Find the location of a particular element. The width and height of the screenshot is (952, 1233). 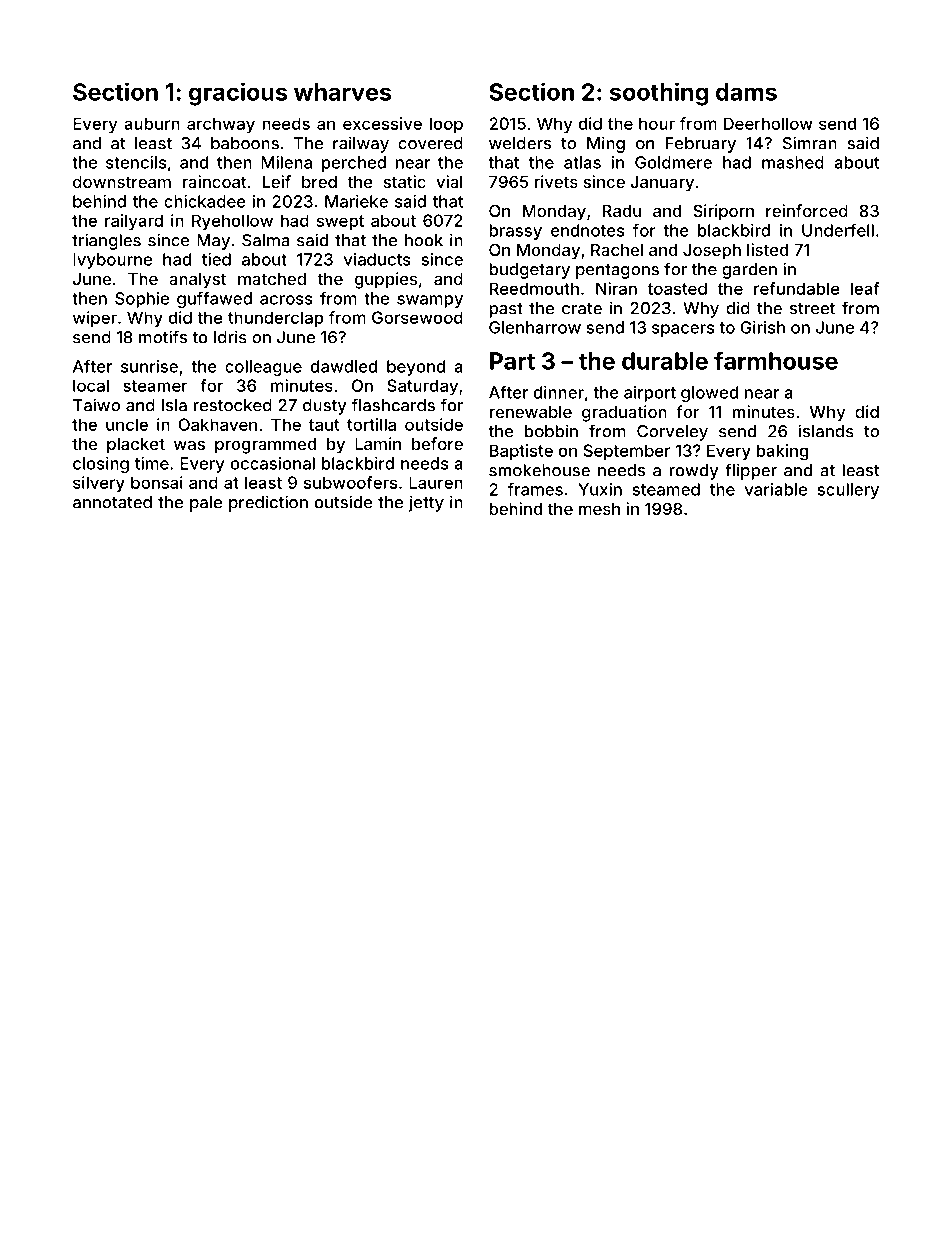

Rachel is located at coordinates (617, 250).
